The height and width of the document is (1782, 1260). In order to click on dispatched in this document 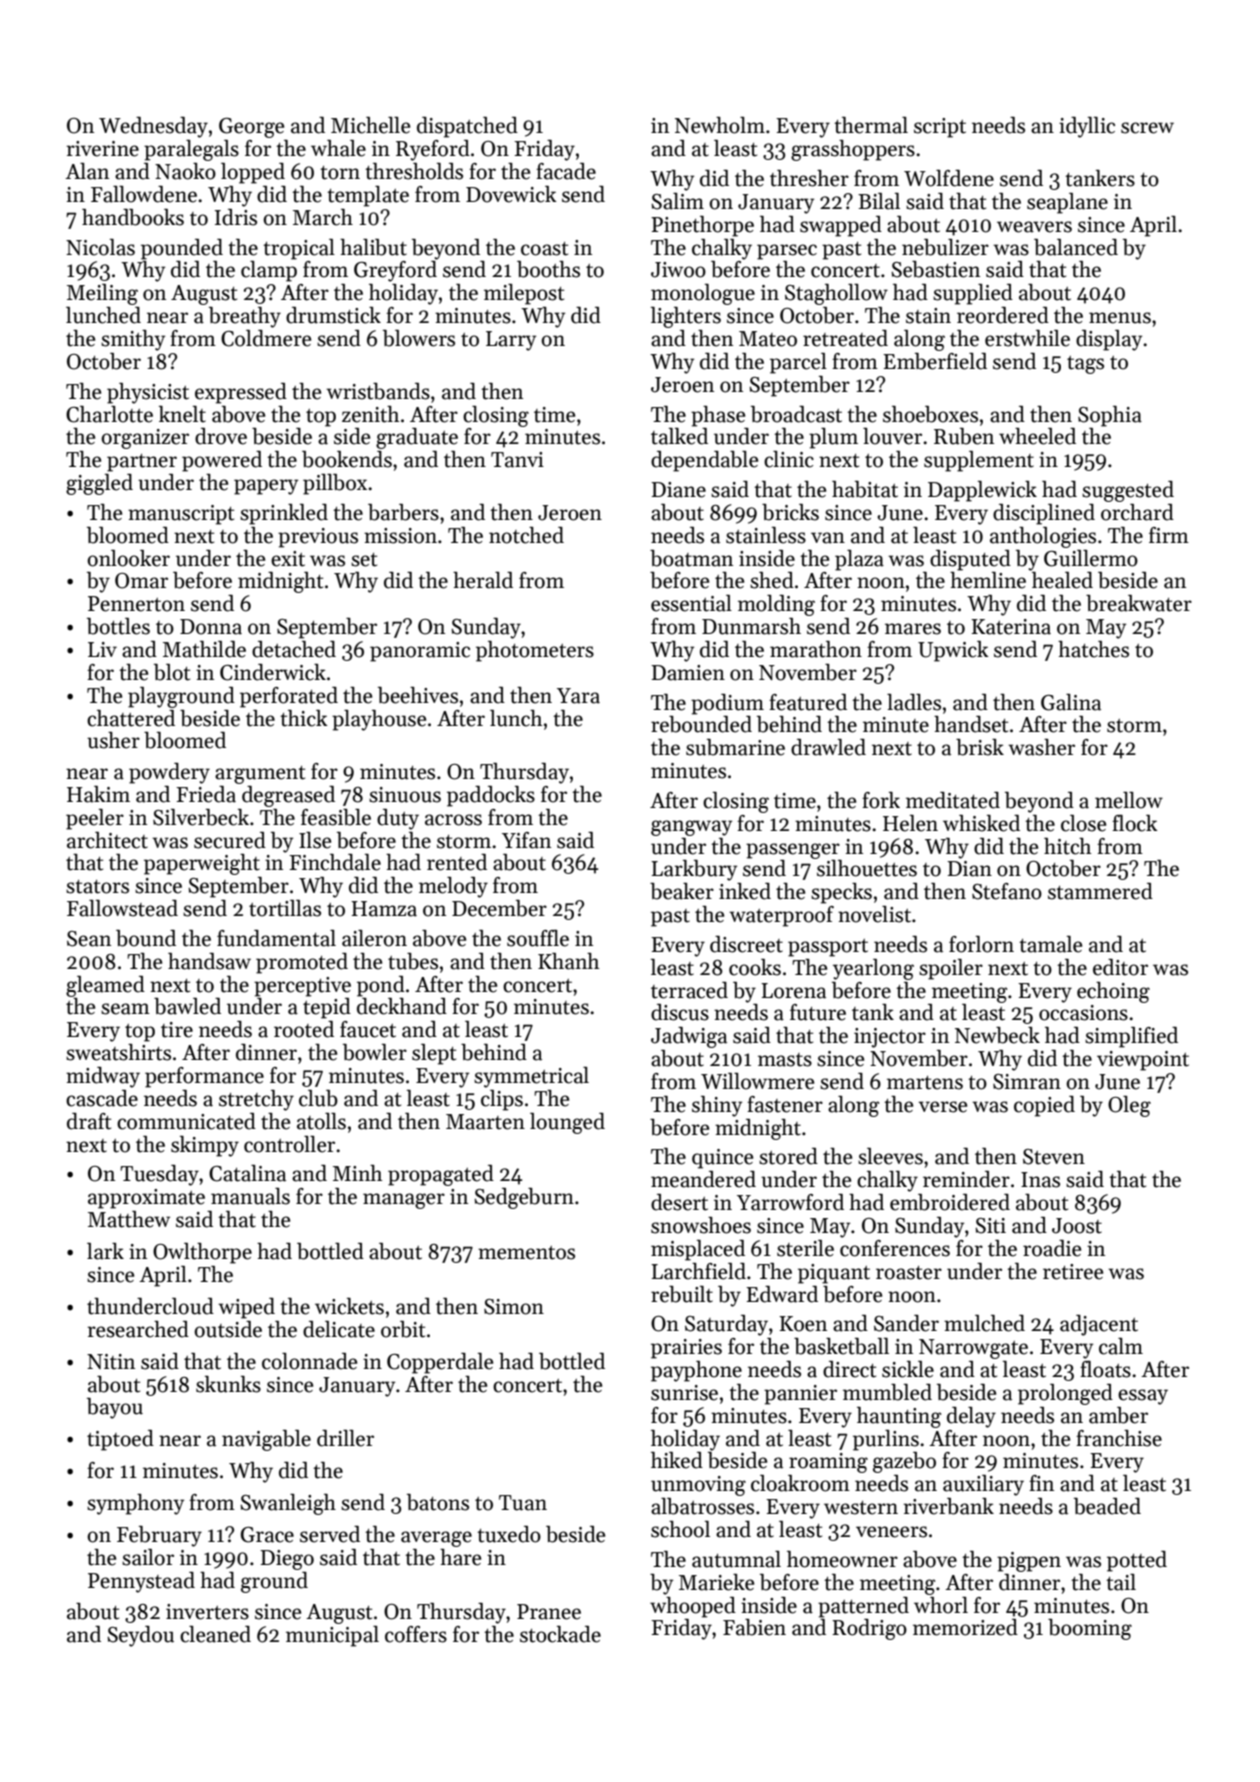, I will do `click(467, 127)`.
